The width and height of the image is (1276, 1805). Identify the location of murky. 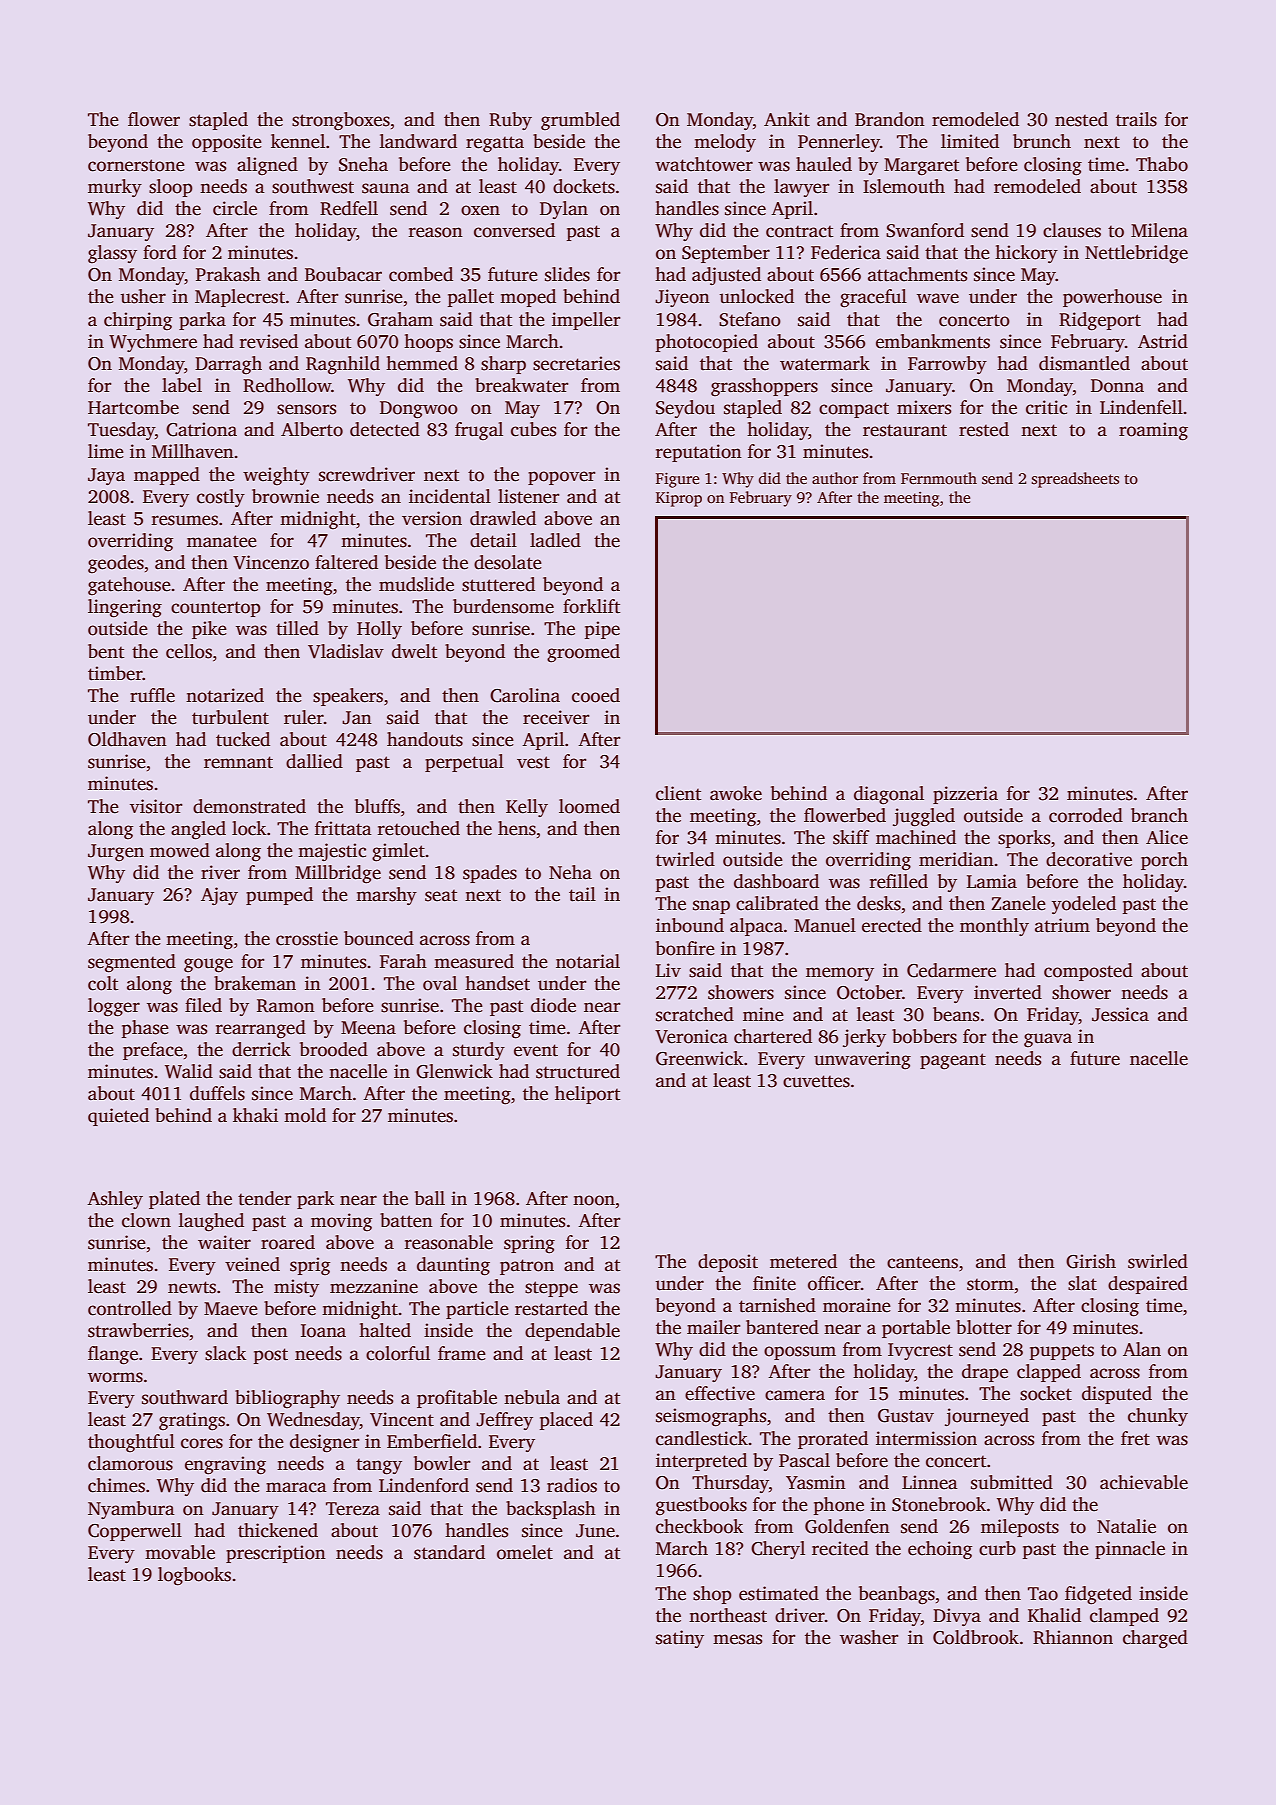
(115, 188).
